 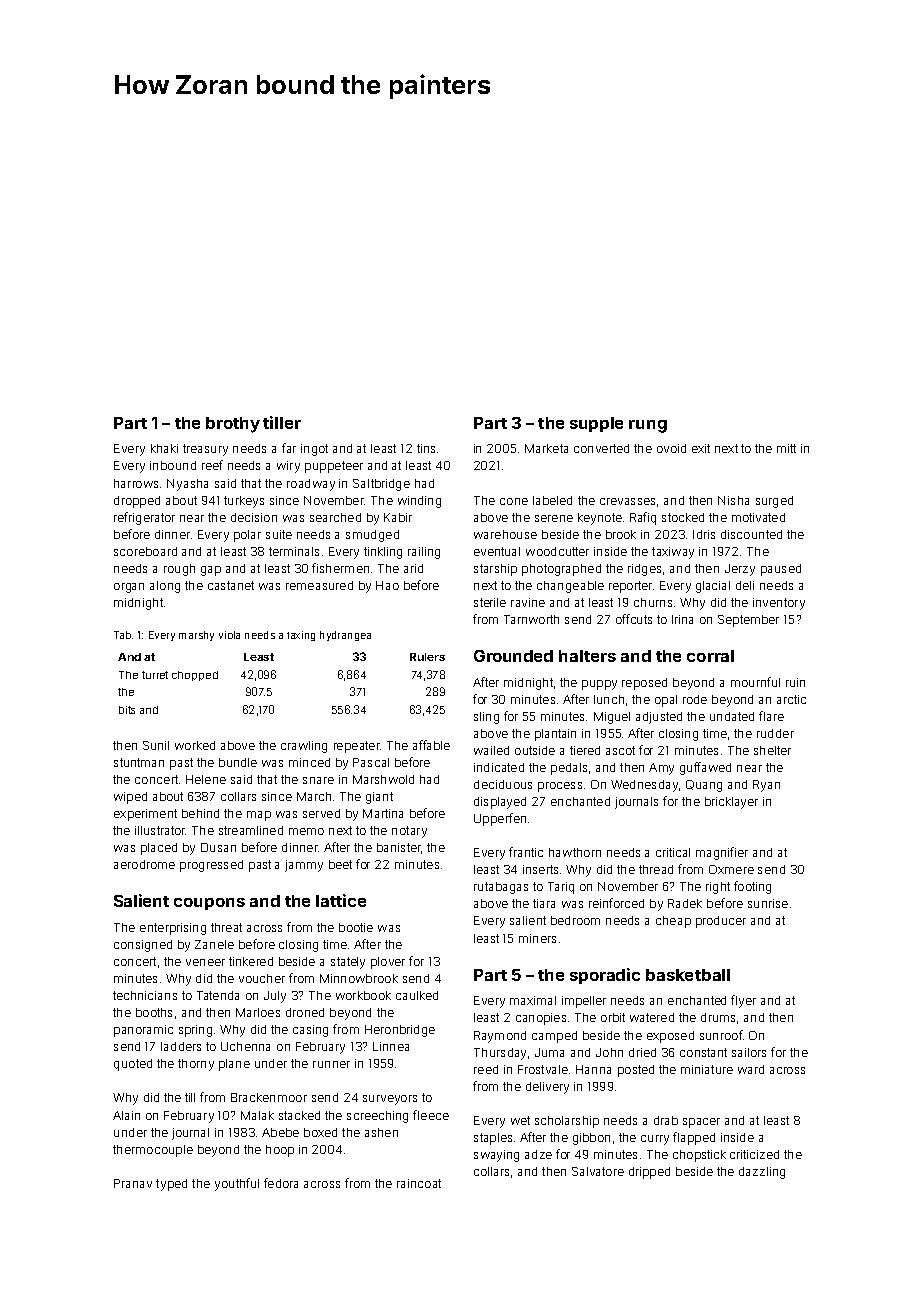 What do you see at coordinates (682, 619) in the image?
I see `Irina` at bounding box center [682, 619].
